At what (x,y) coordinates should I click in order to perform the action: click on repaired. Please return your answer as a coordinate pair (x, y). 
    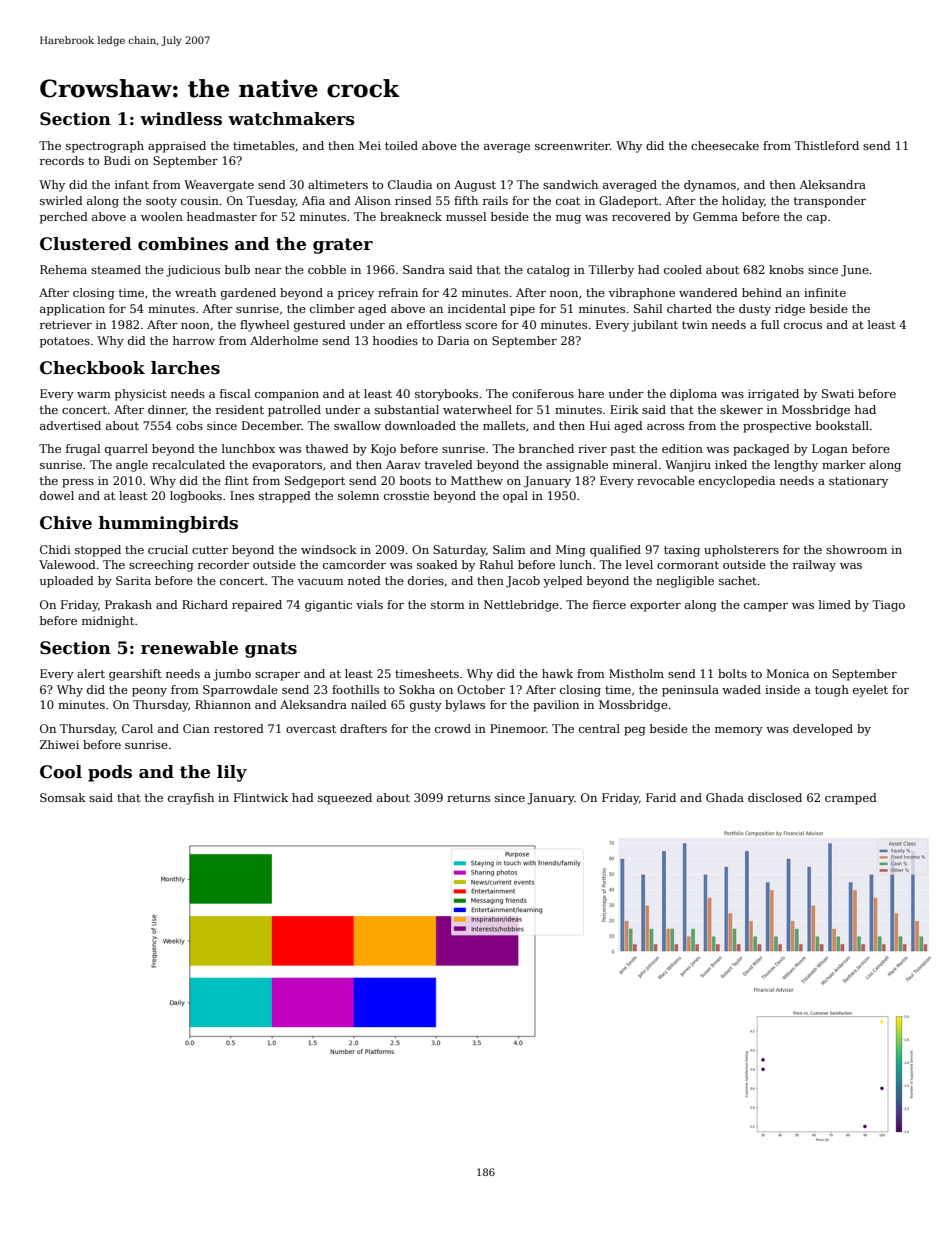
    Looking at the image, I should click on (257, 606).
